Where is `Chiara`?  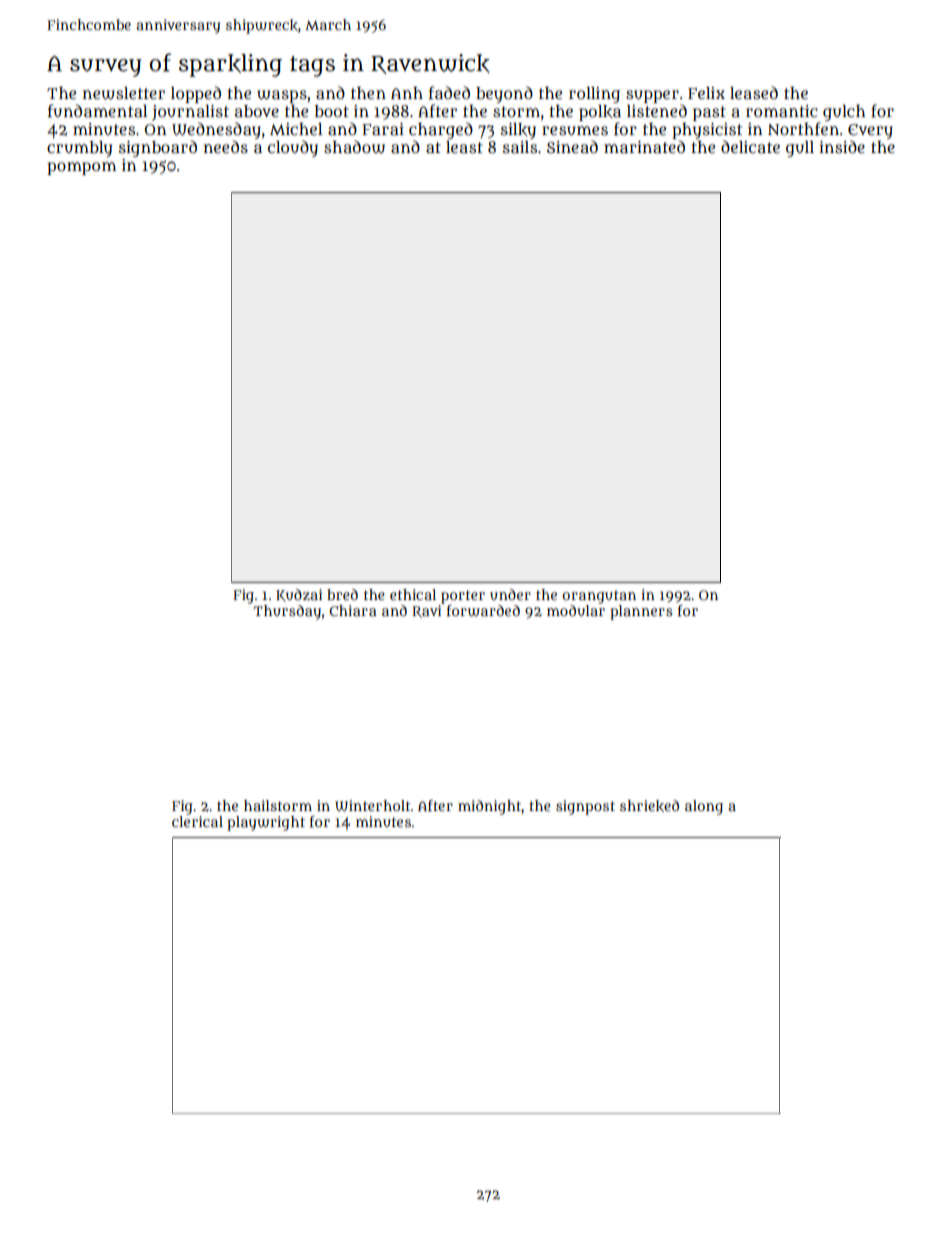
Chiara is located at coordinates (353, 610).
